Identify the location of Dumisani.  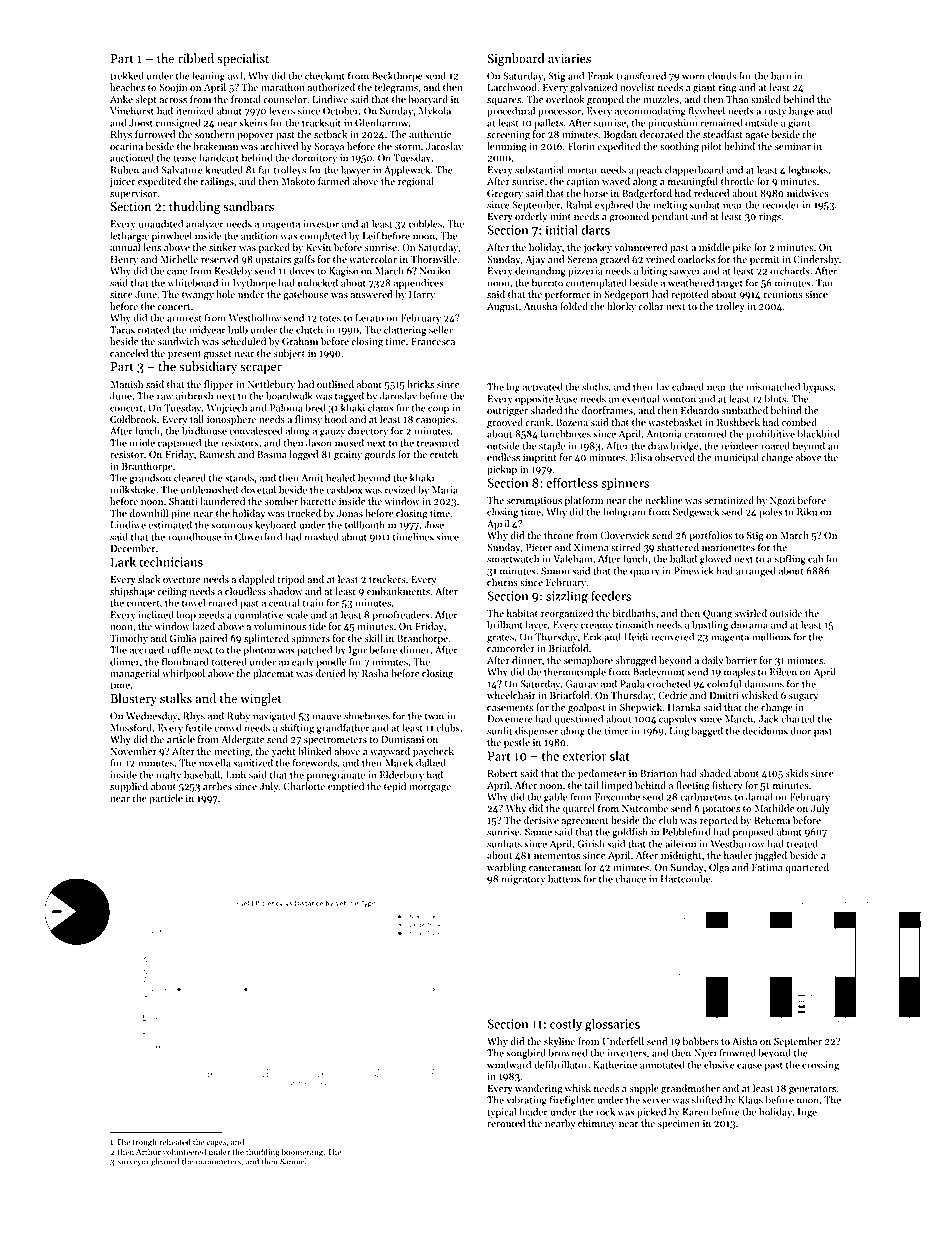
(402, 739).
